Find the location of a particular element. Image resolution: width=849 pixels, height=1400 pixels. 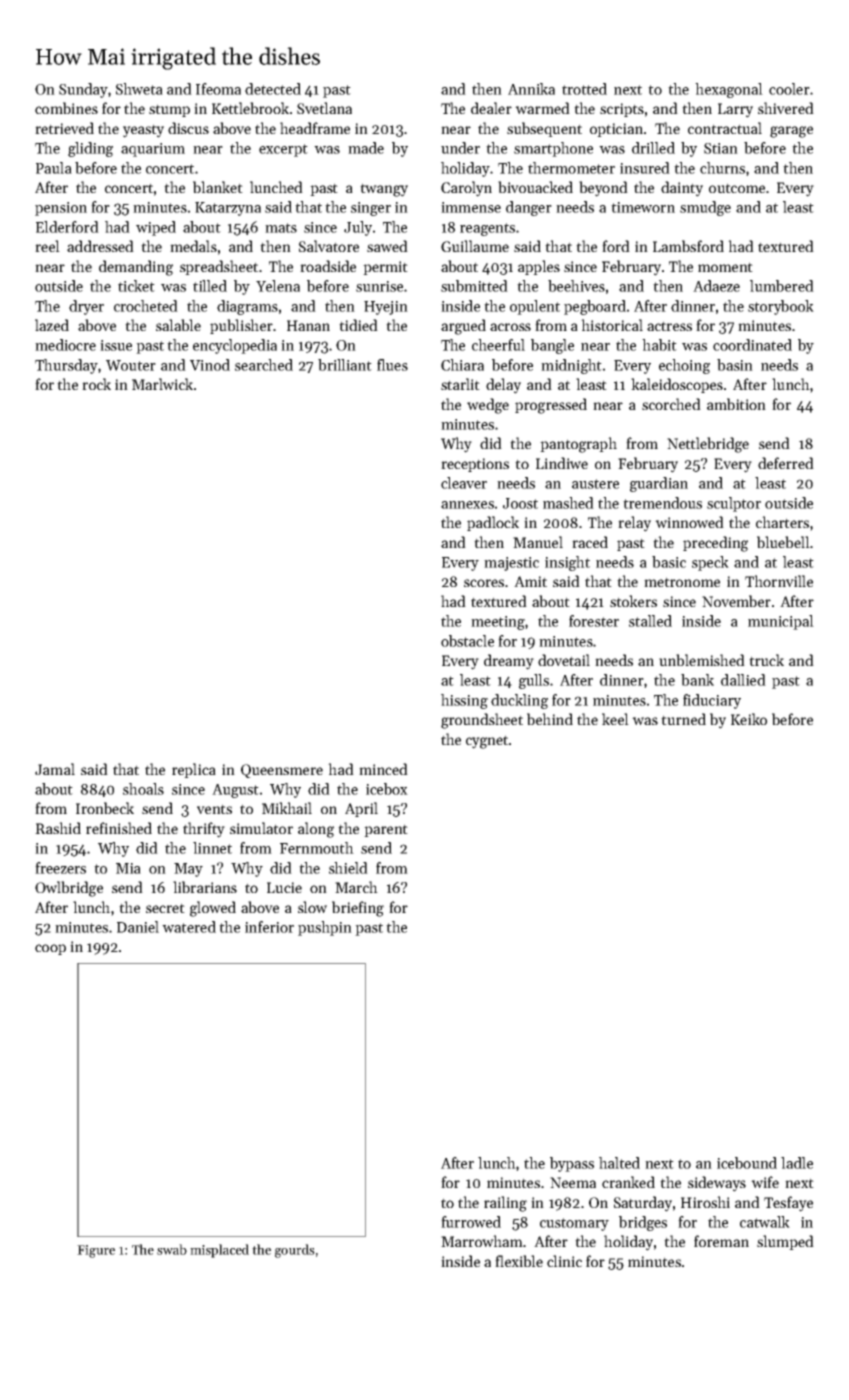

freezers is located at coordinates (60, 868).
